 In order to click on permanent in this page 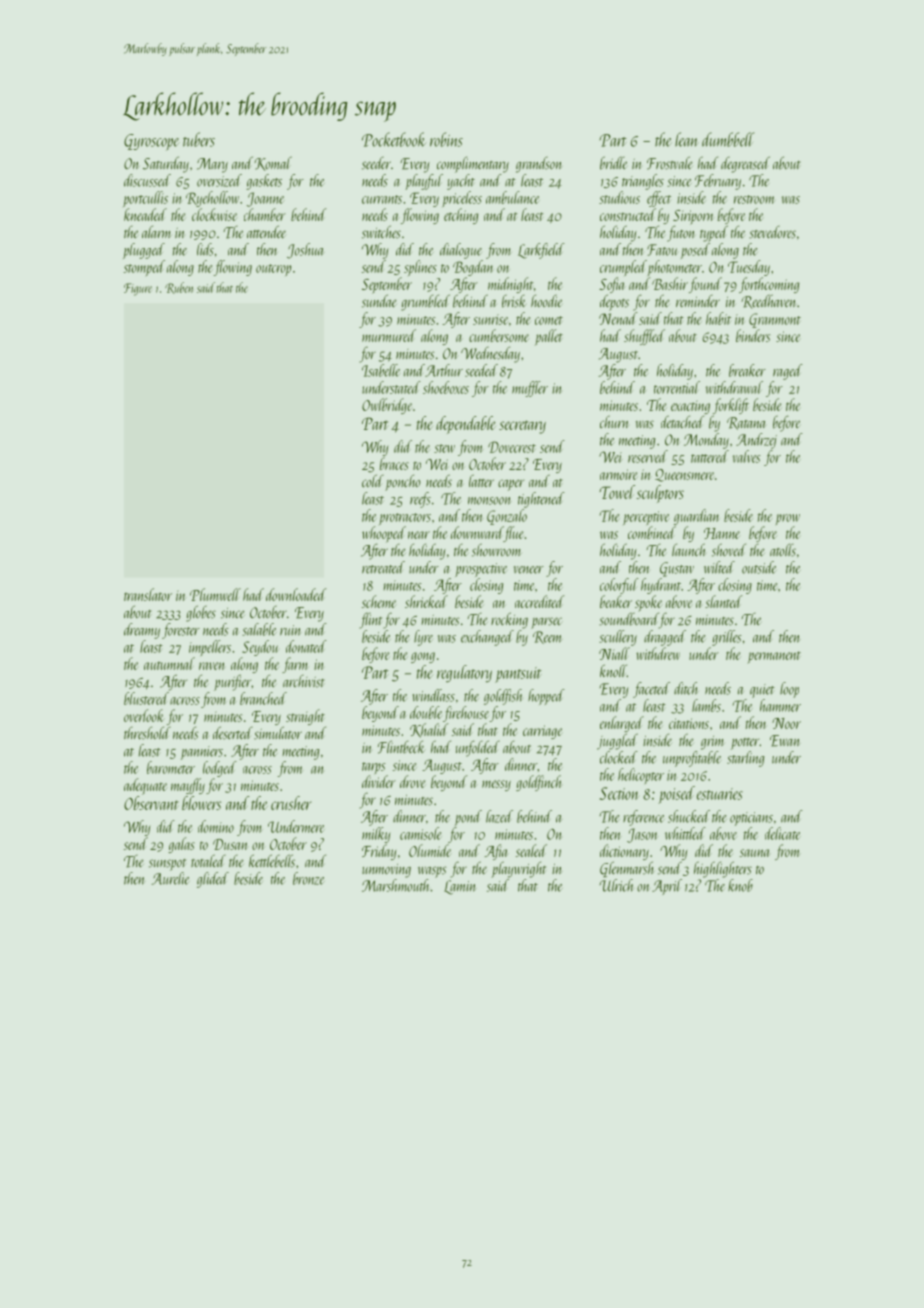, I will do `click(774, 657)`.
